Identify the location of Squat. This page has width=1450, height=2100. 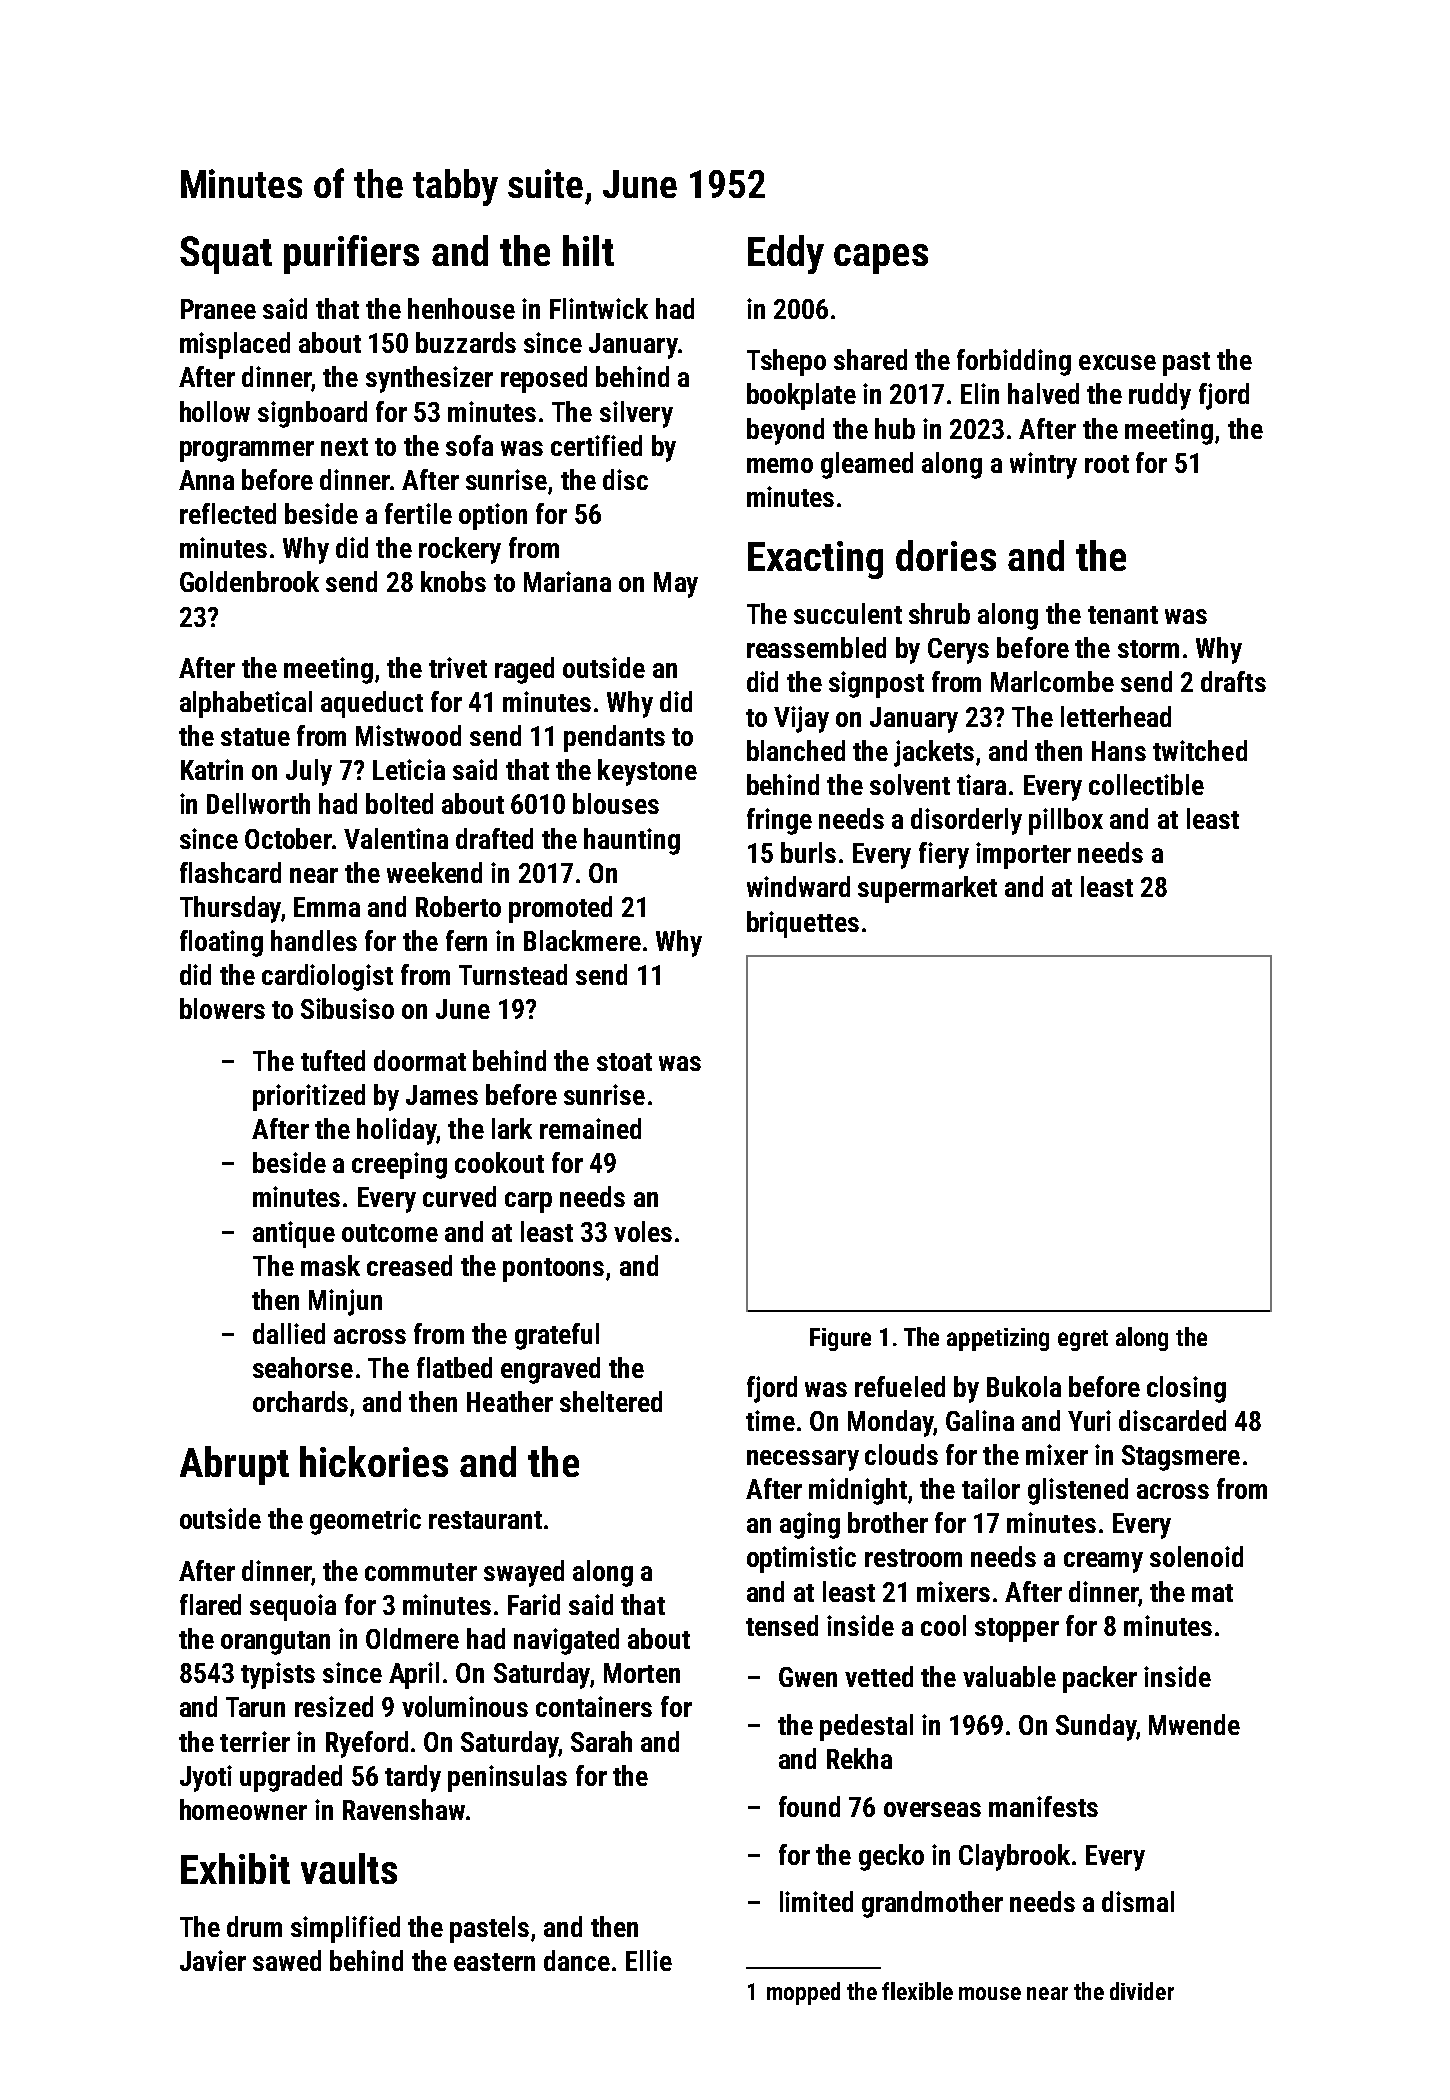
(226, 255).
